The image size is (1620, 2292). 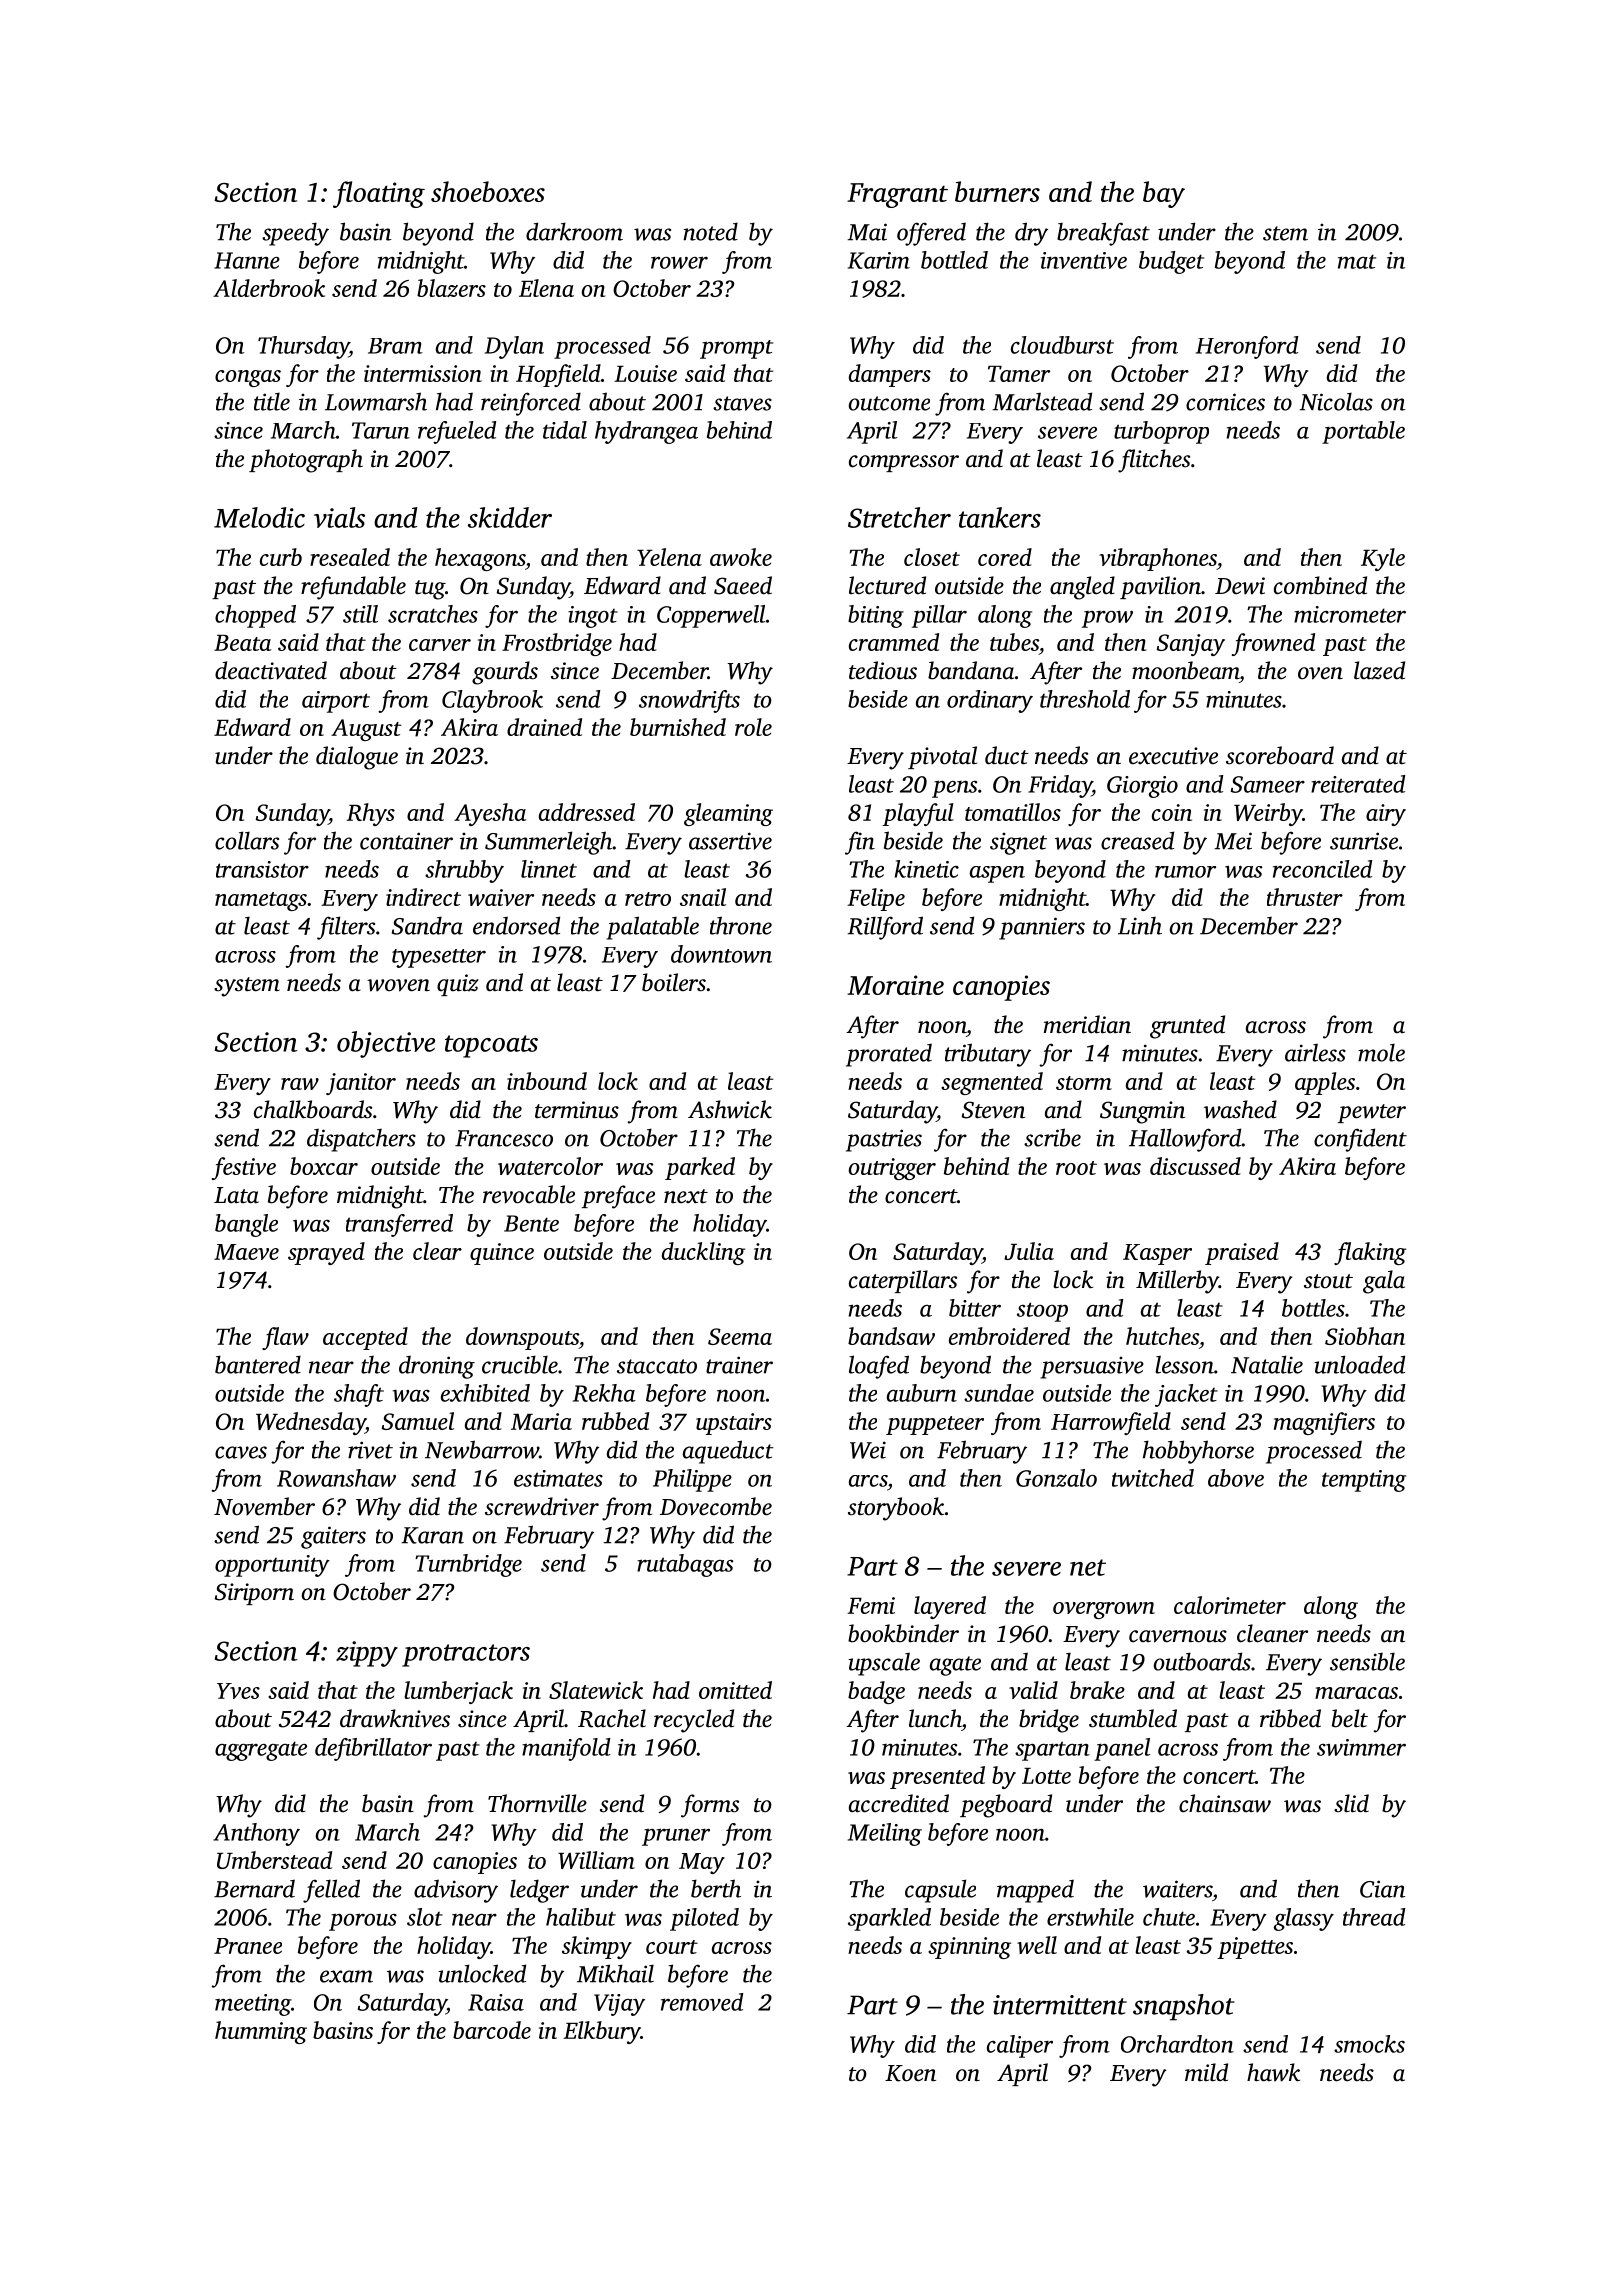 What do you see at coordinates (379, 194) in the screenshot?
I see `floating` at bounding box center [379, 194].
